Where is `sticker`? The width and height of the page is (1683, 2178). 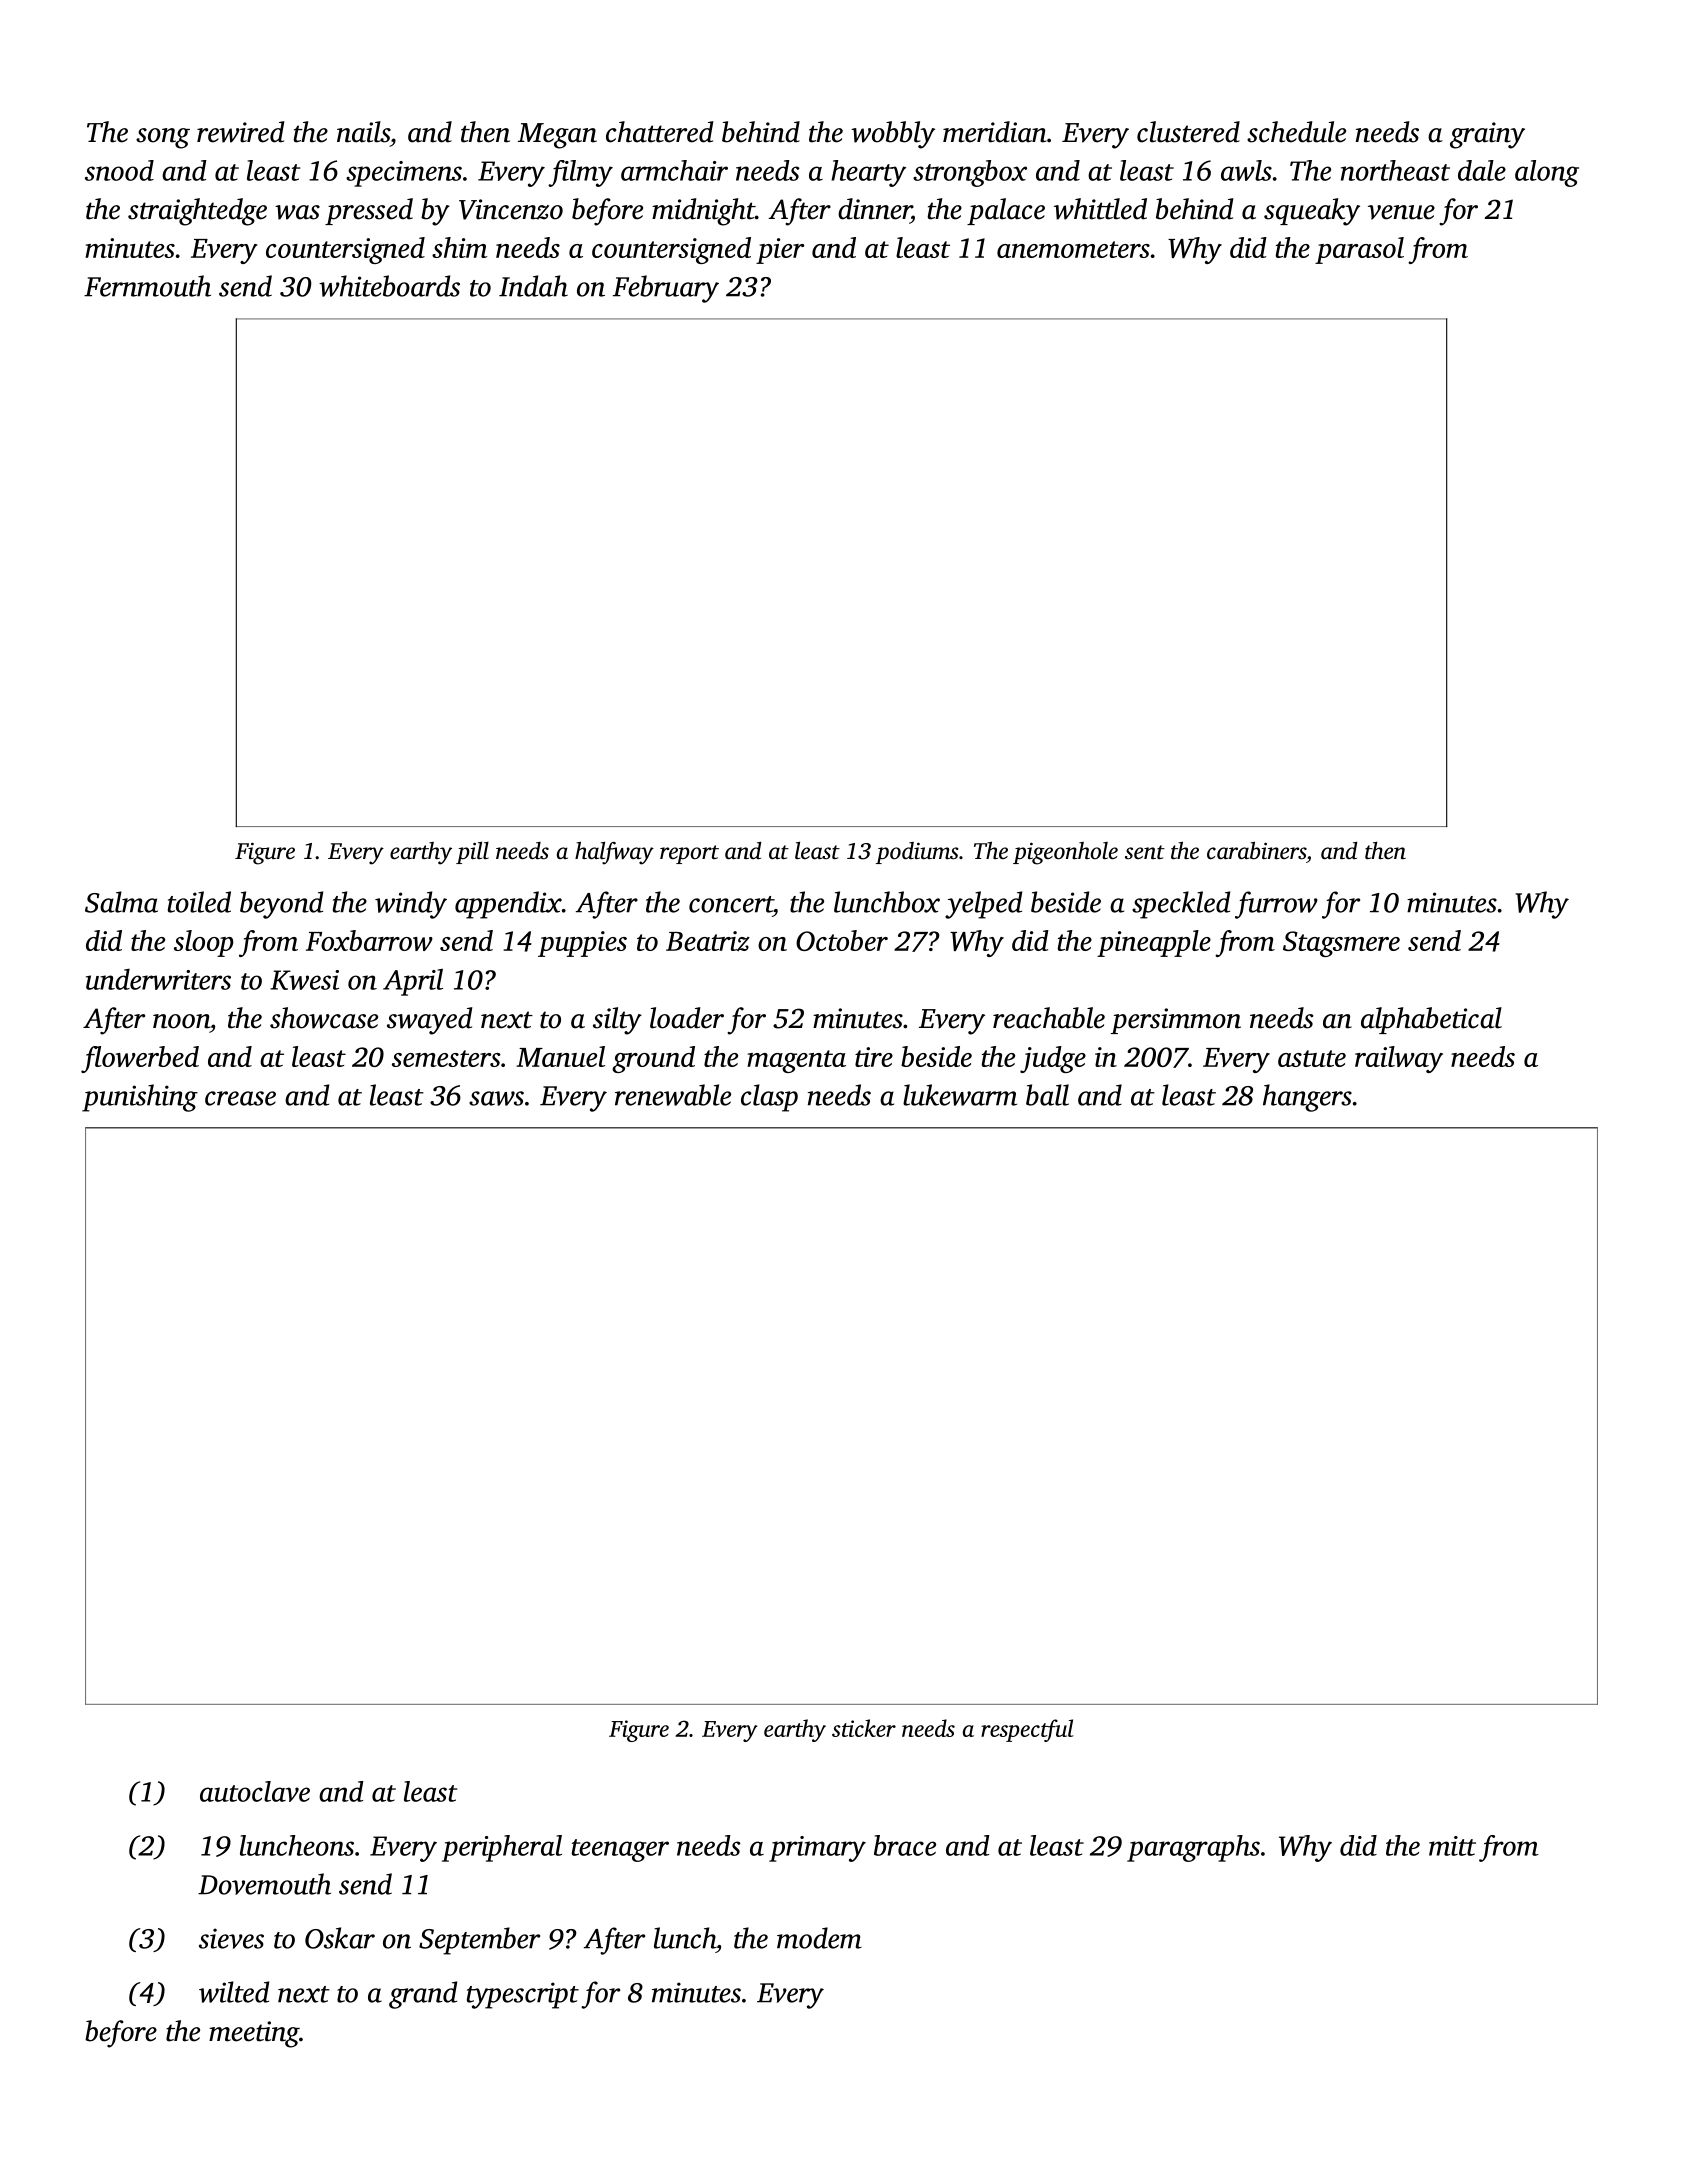
sticker is located at coordinates (864, 1728).
